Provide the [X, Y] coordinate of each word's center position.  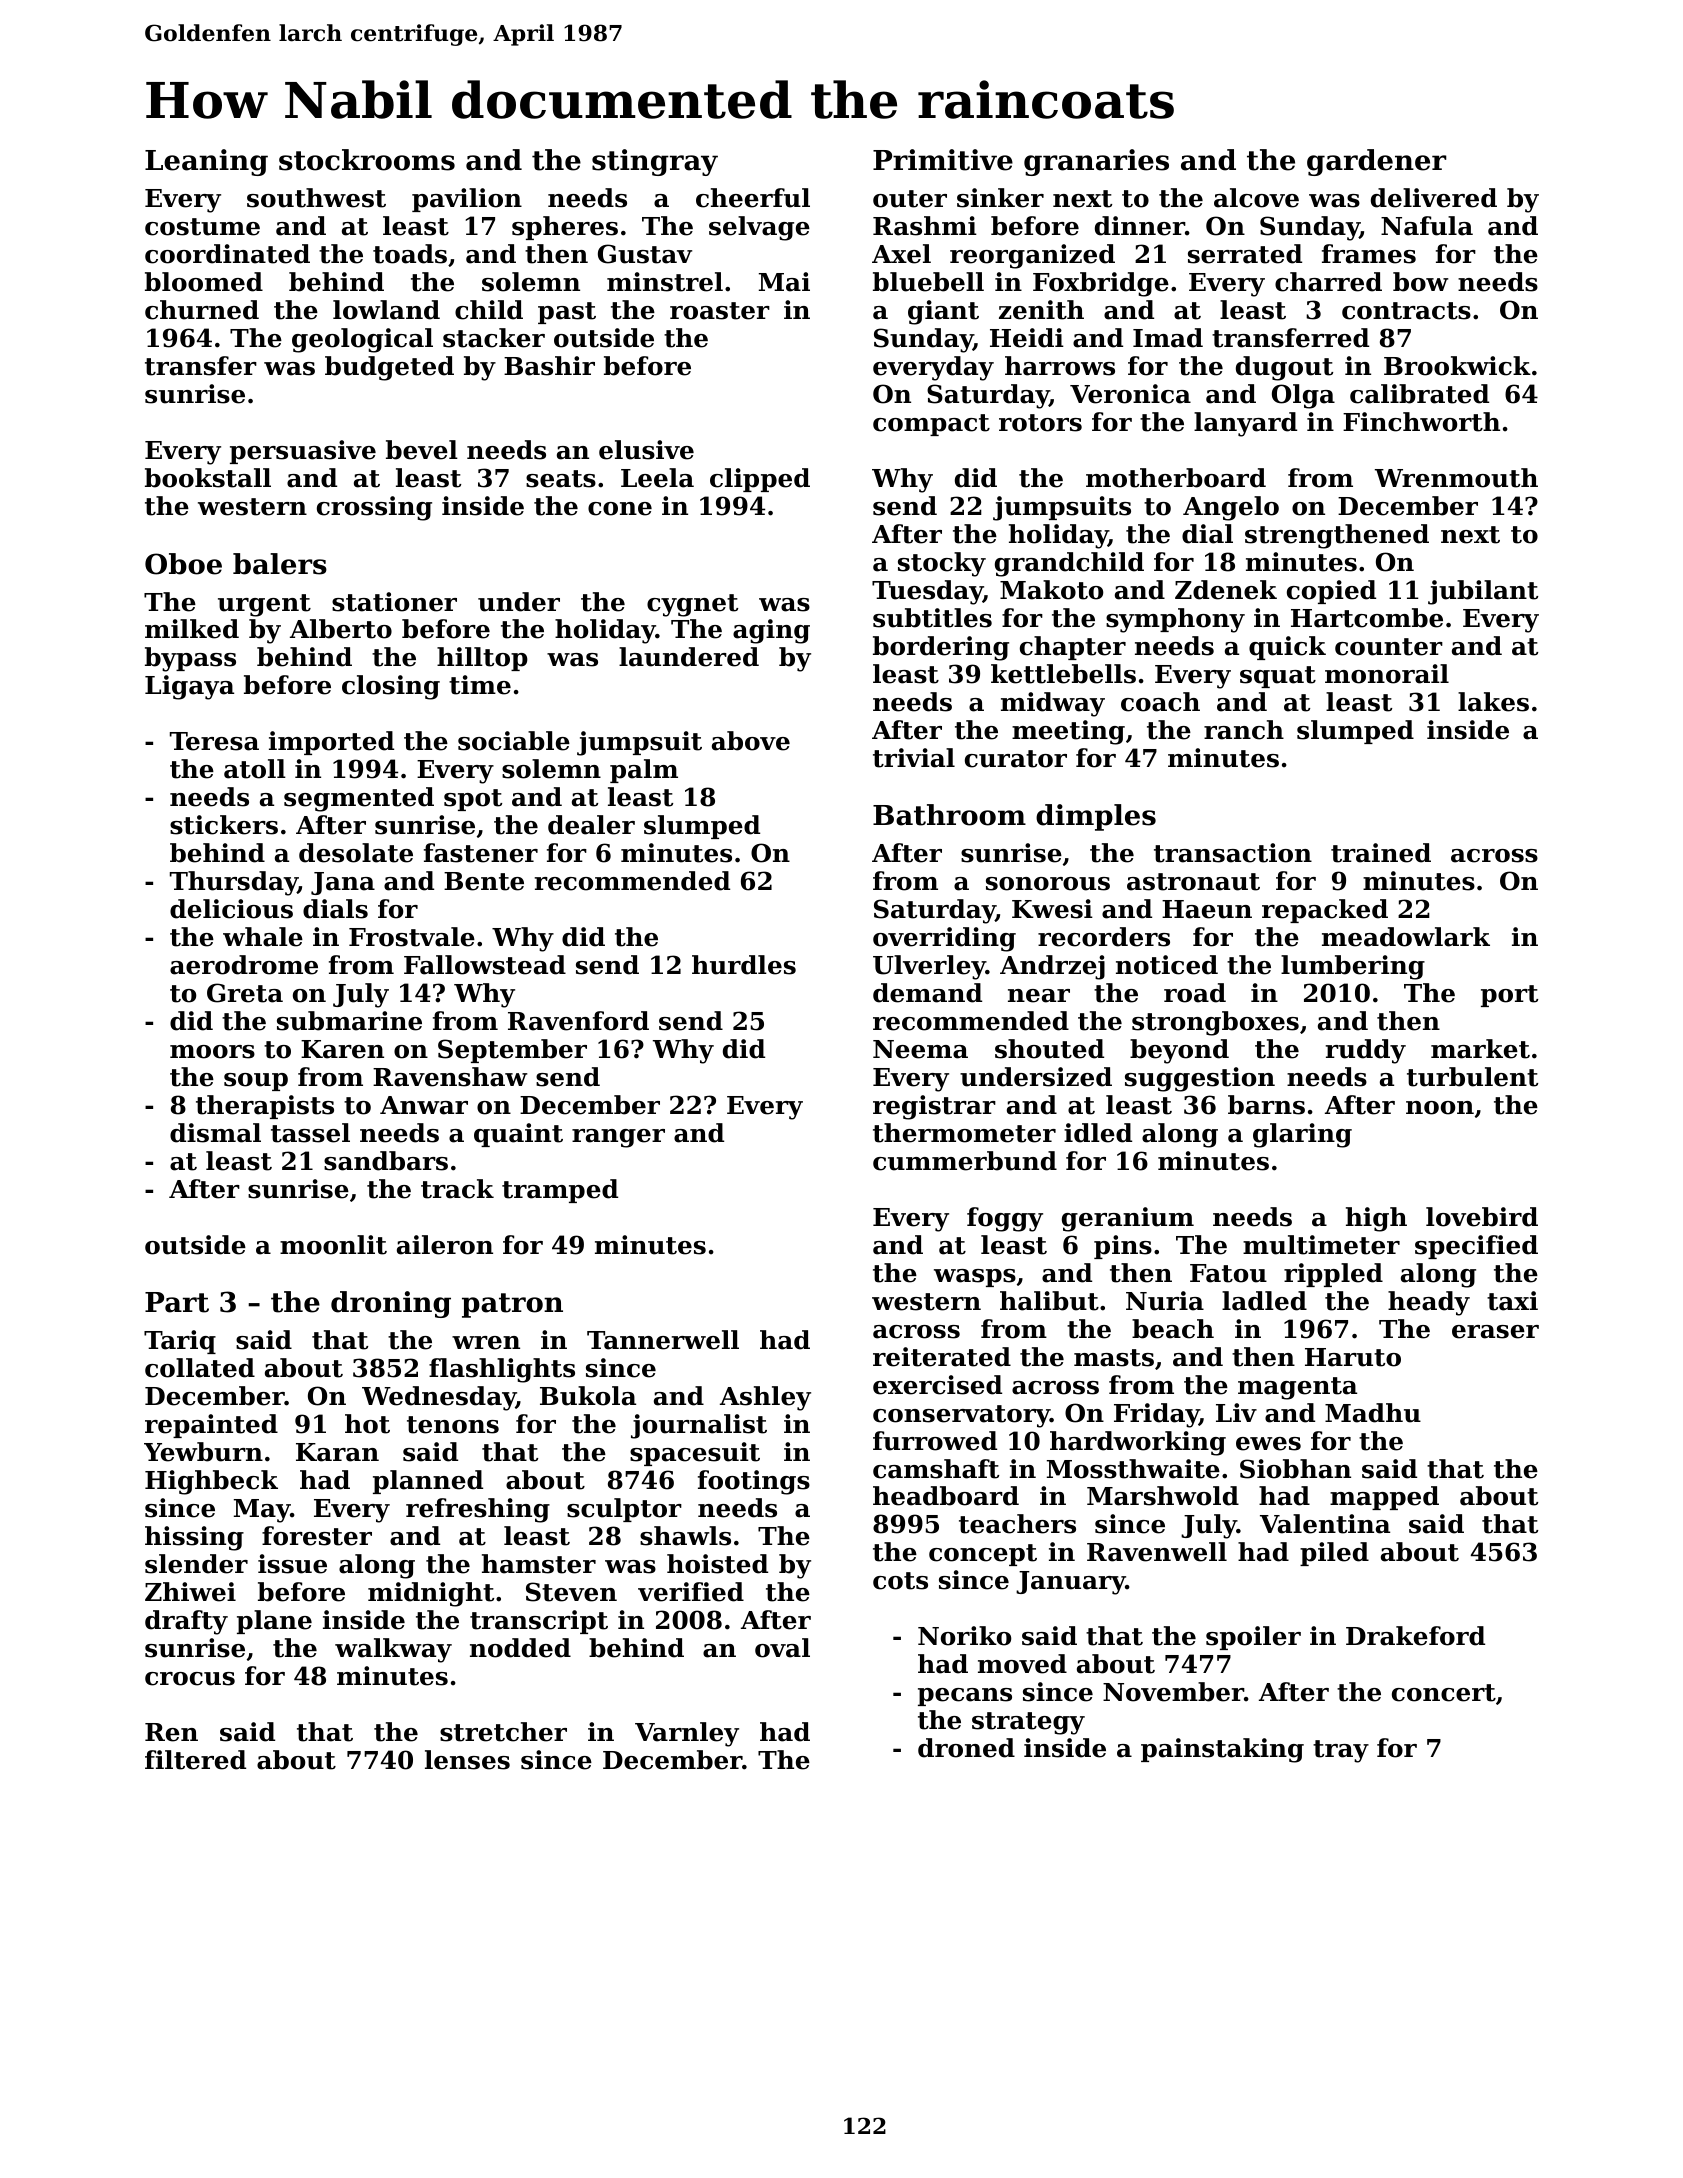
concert [1444, 1693]
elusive [646, 450]
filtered [195, 1760]
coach [1160, 702]
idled [1098, 1133]
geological [362, 340]
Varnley [687, 1734]
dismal [215, 1133]
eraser [1495, 1332]
